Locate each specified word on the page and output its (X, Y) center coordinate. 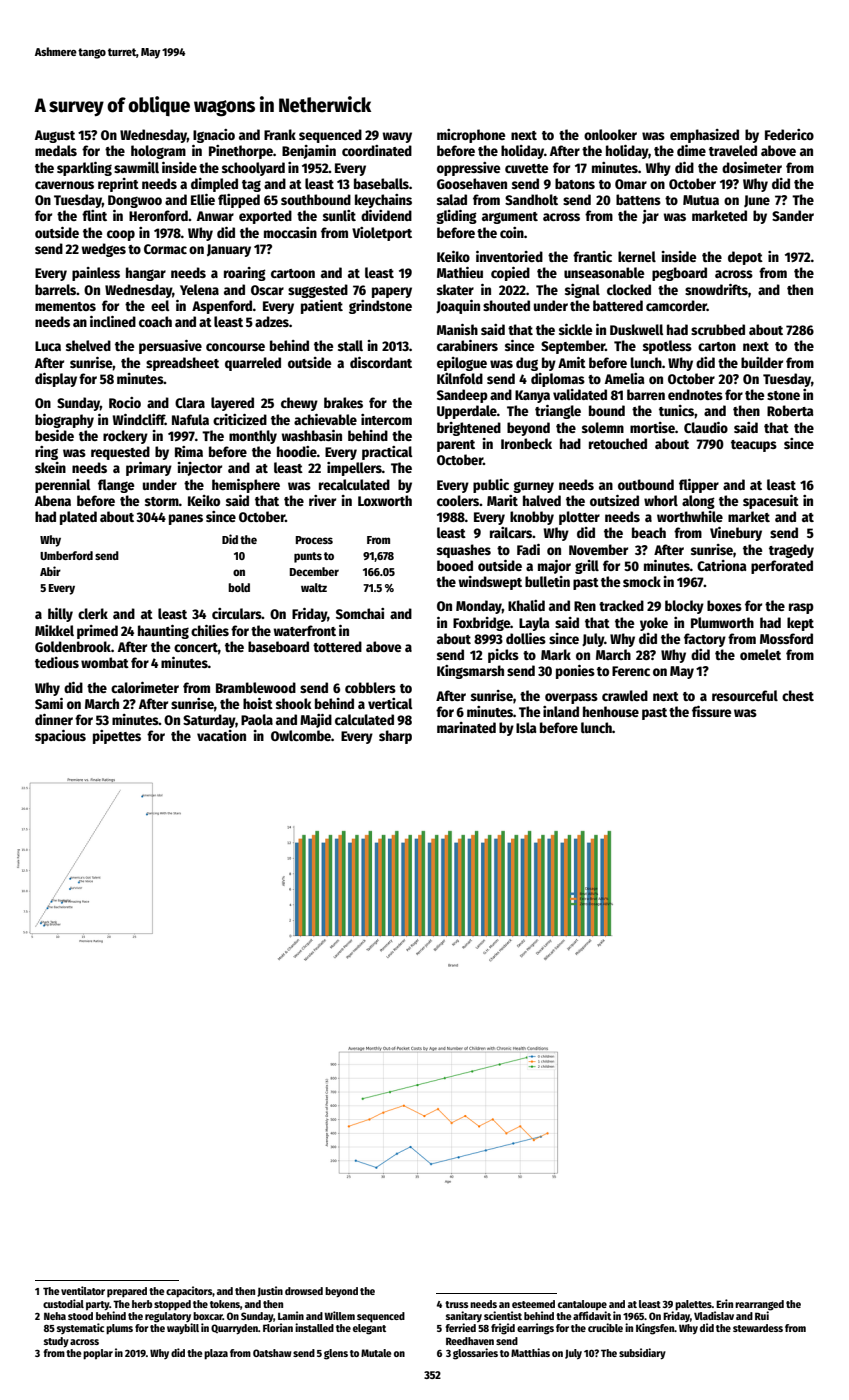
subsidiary (642, 1354)
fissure (711, 711)
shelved (88, 345)
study (56, 1342)
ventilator (83, 1290)
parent (456, 446)
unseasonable (604, 272)
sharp (395, 737)
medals (56, 150)
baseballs (381, 183)
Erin (724, 1303)
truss (457, 1304)
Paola (257, 719)
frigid (503, 1329)
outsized (614, 500)
